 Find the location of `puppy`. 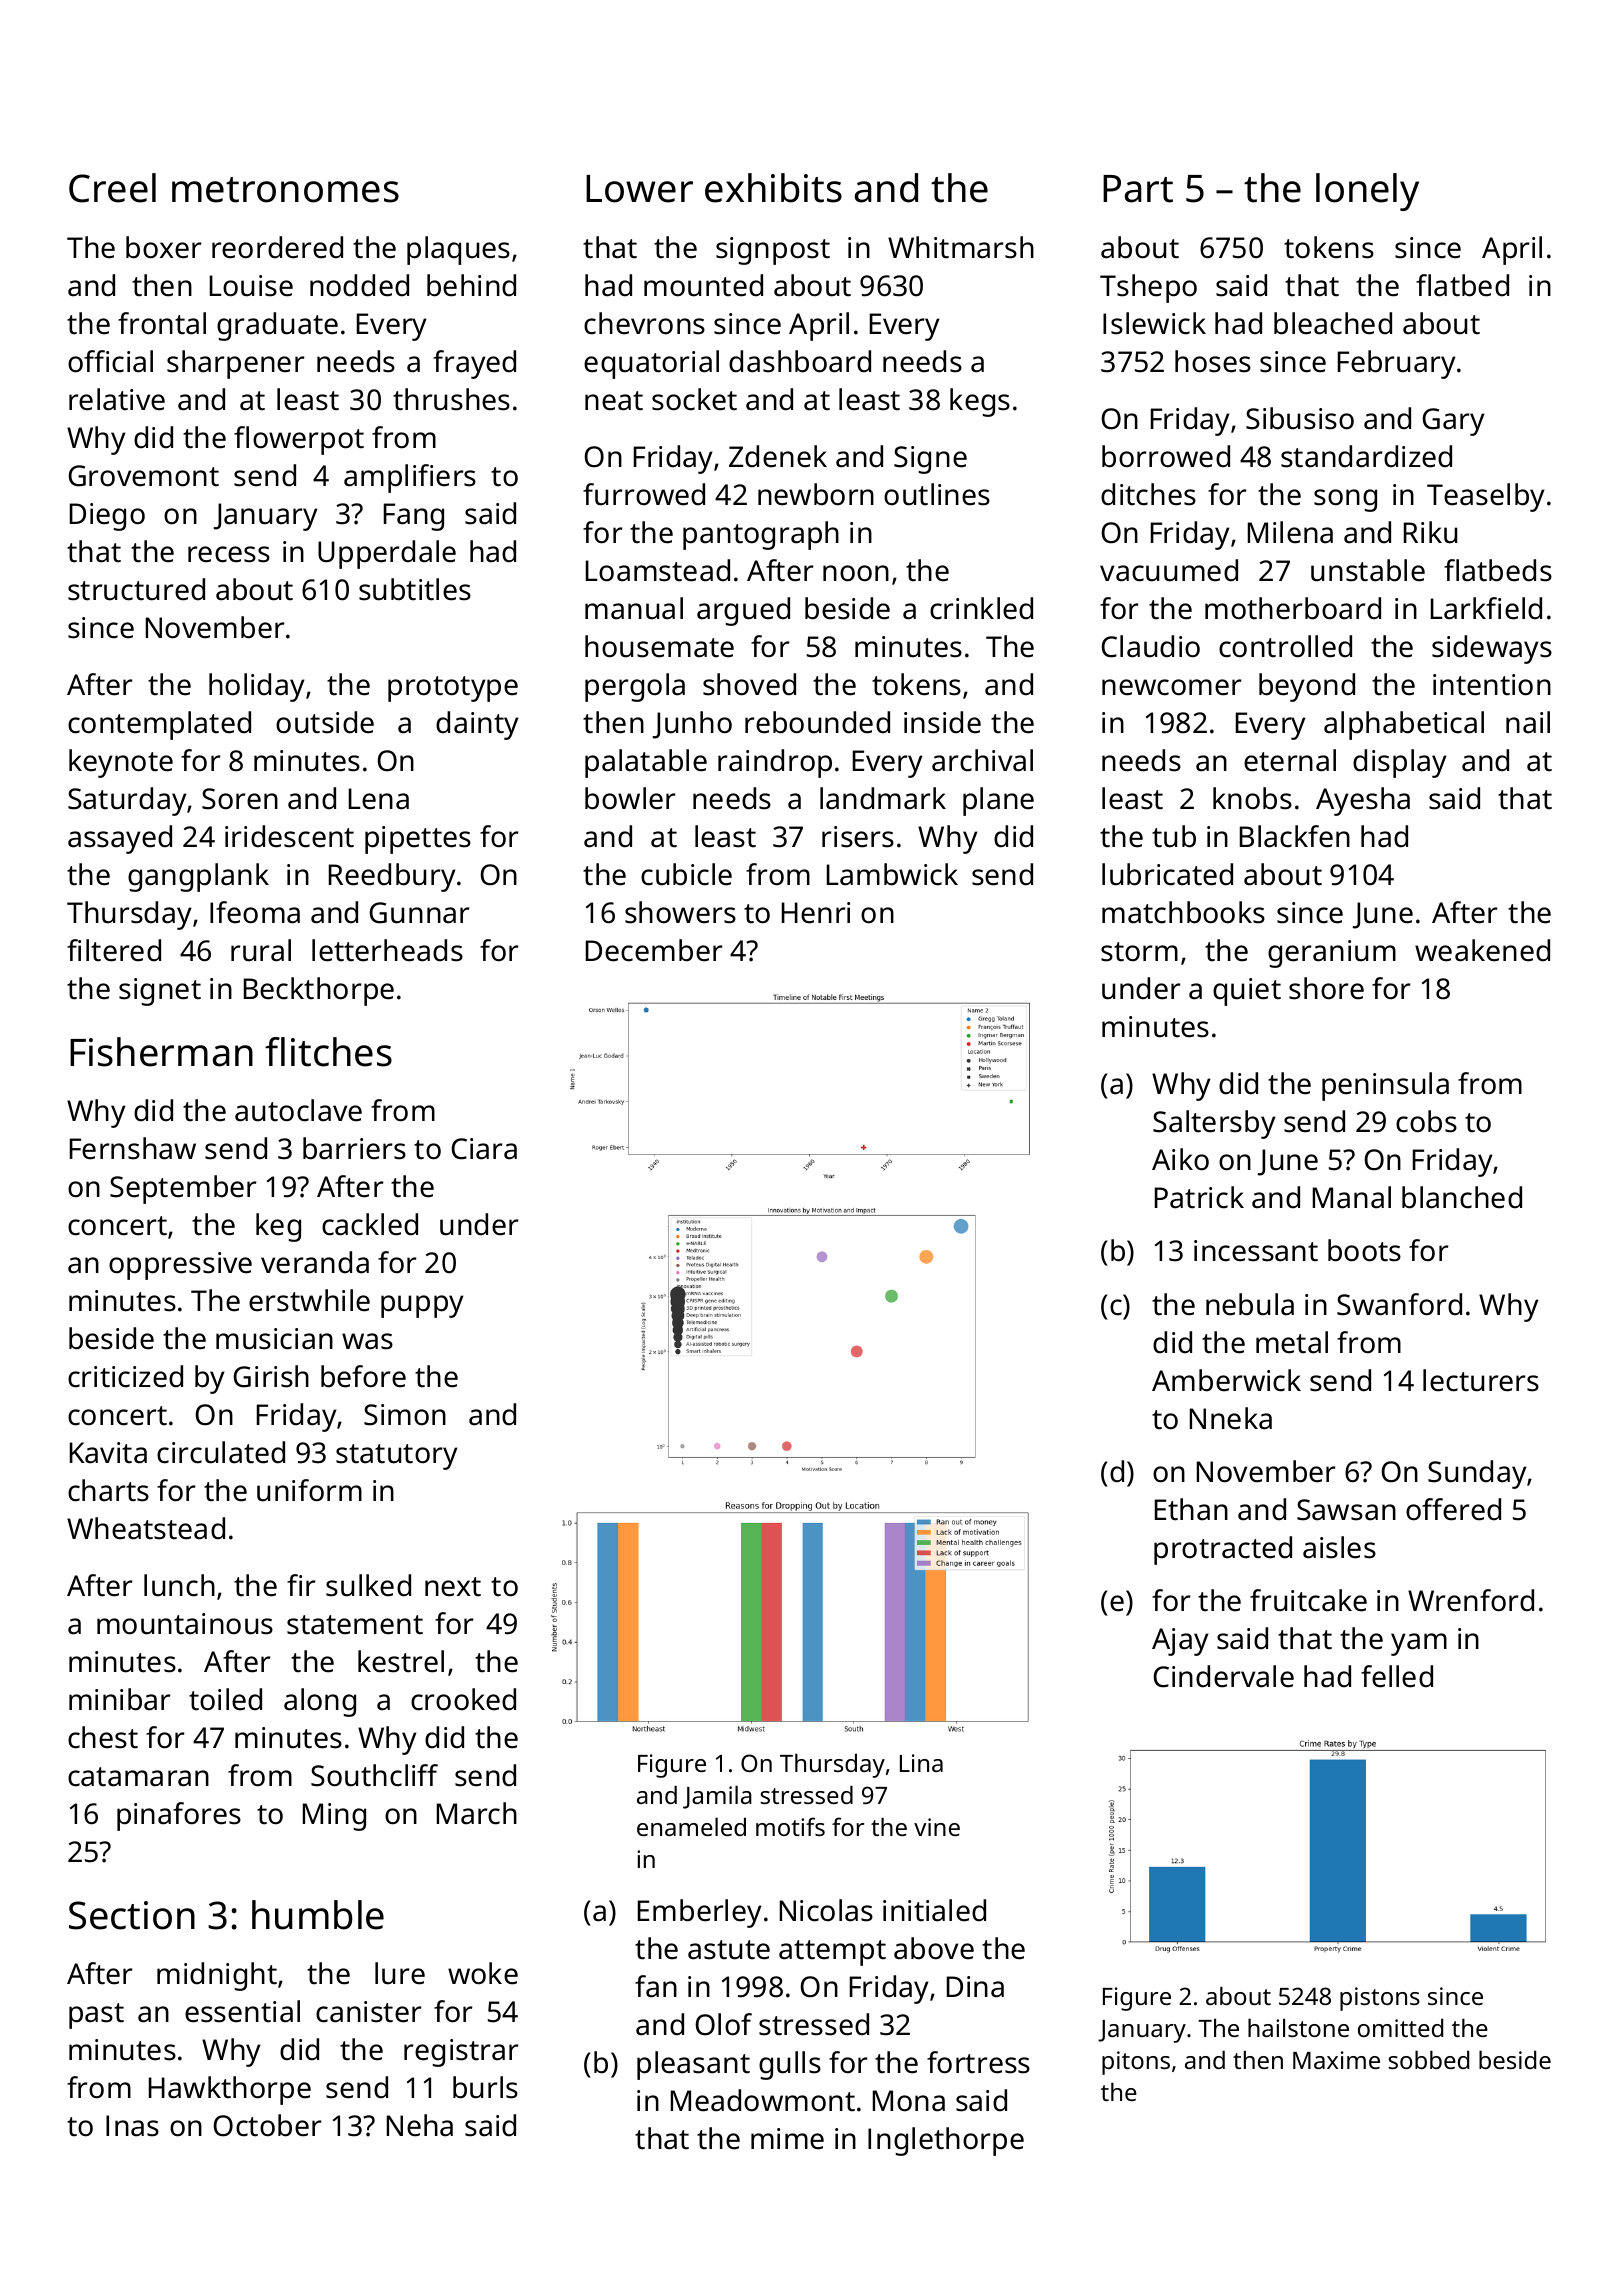

puppy is located at coordinates (422, 1306).
